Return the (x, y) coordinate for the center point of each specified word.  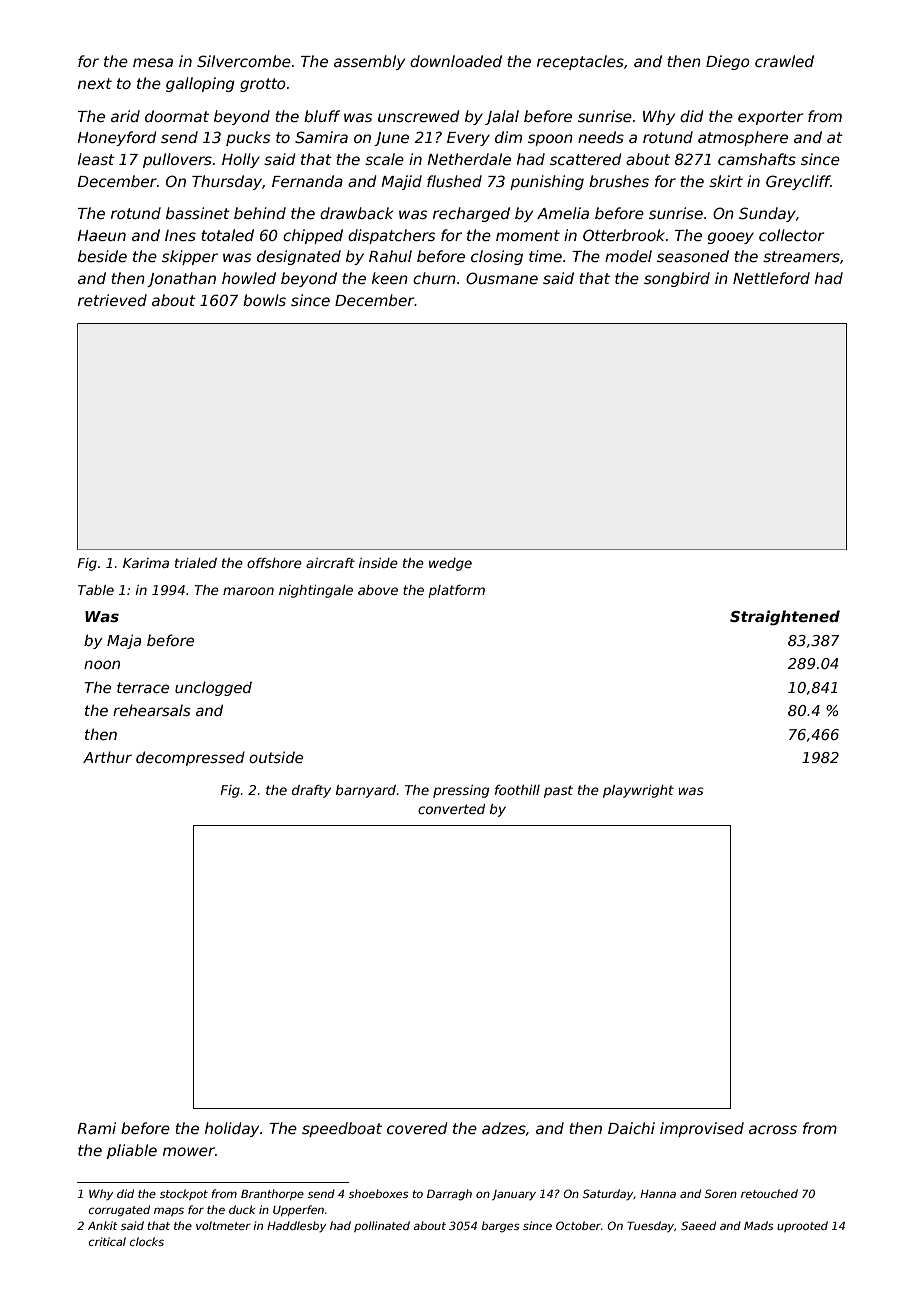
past (558, 791)
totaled (227, 235)
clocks (147, 1241)
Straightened (785, 618)
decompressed (190, 758)
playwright (638, 791)
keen (390, 278)
